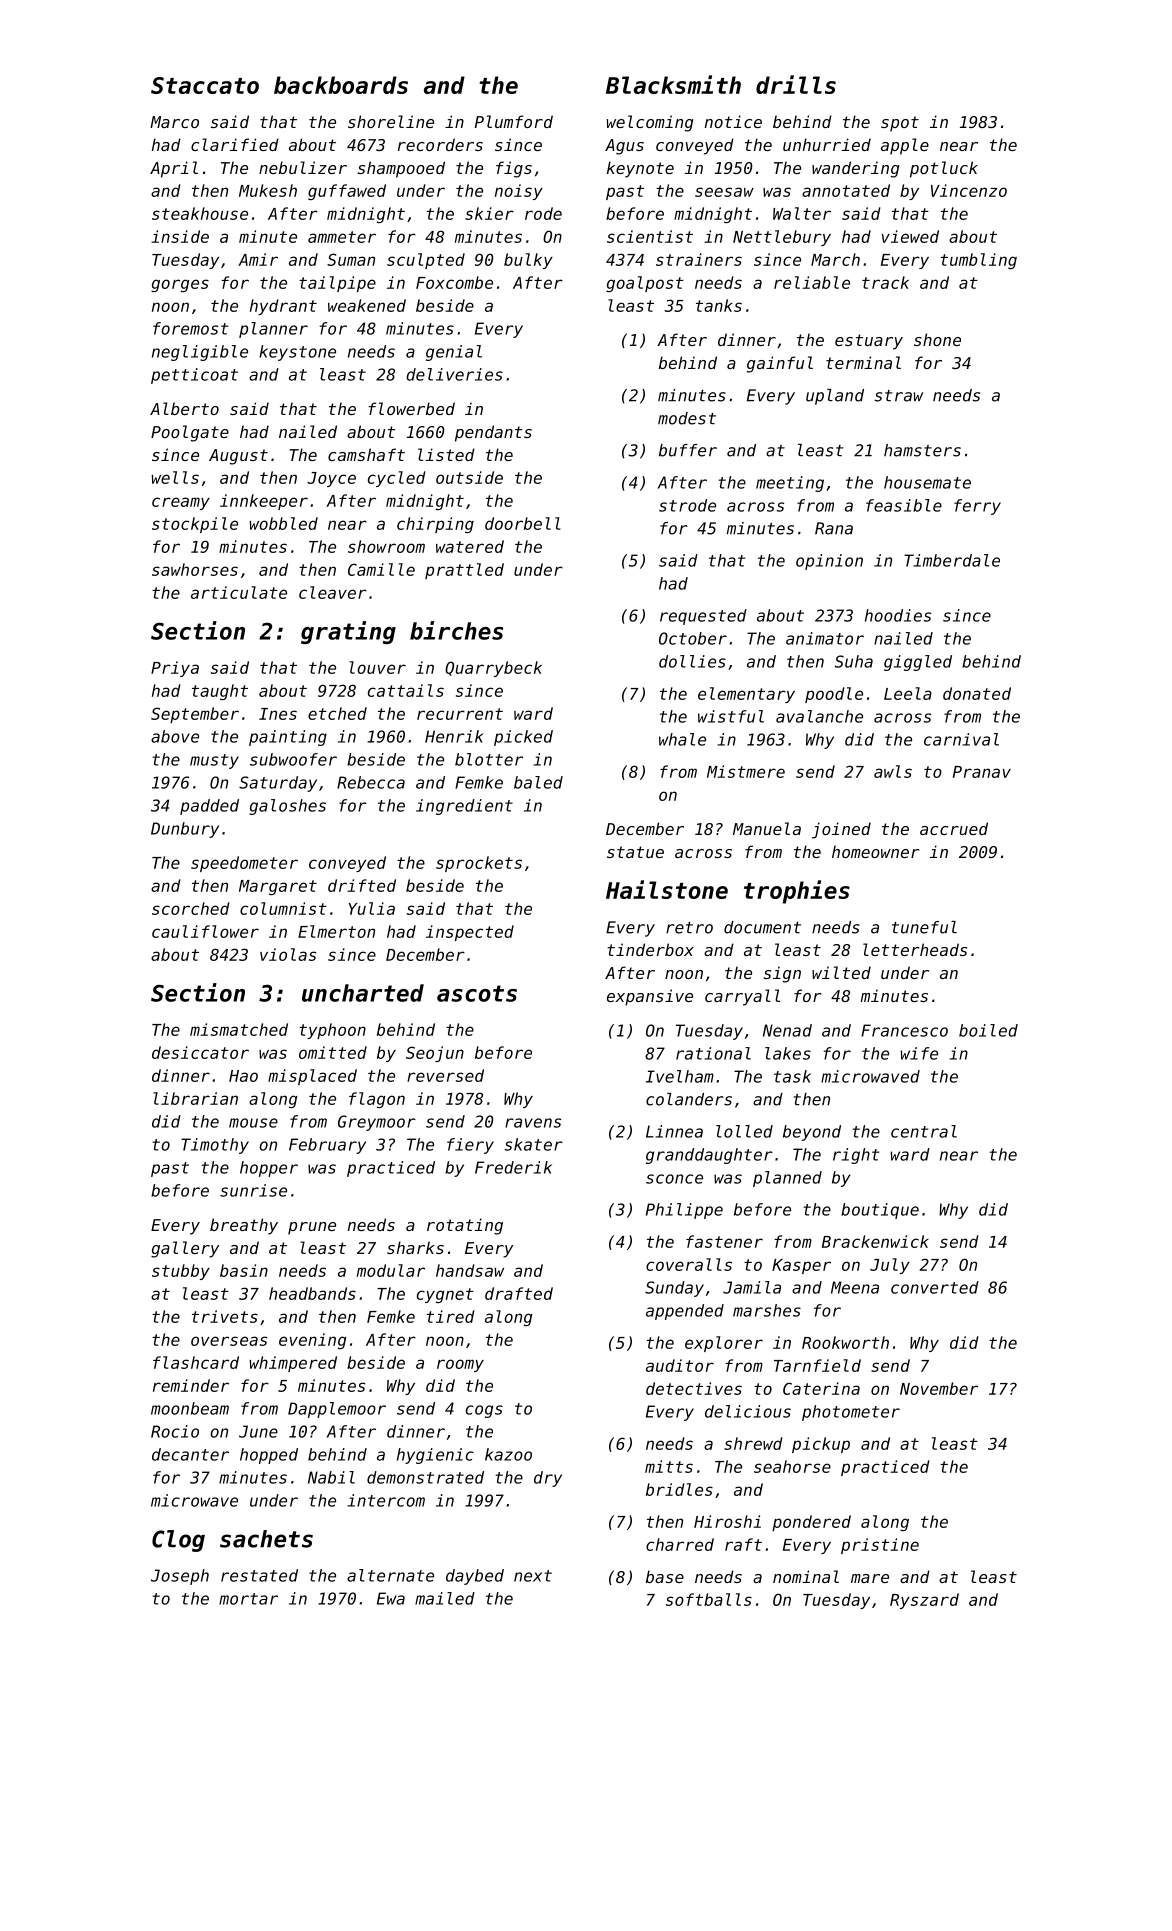 Image resolution: width=1172 pixels, height=1931 pixels. I want to click on Staccato, so click(205, 85).
